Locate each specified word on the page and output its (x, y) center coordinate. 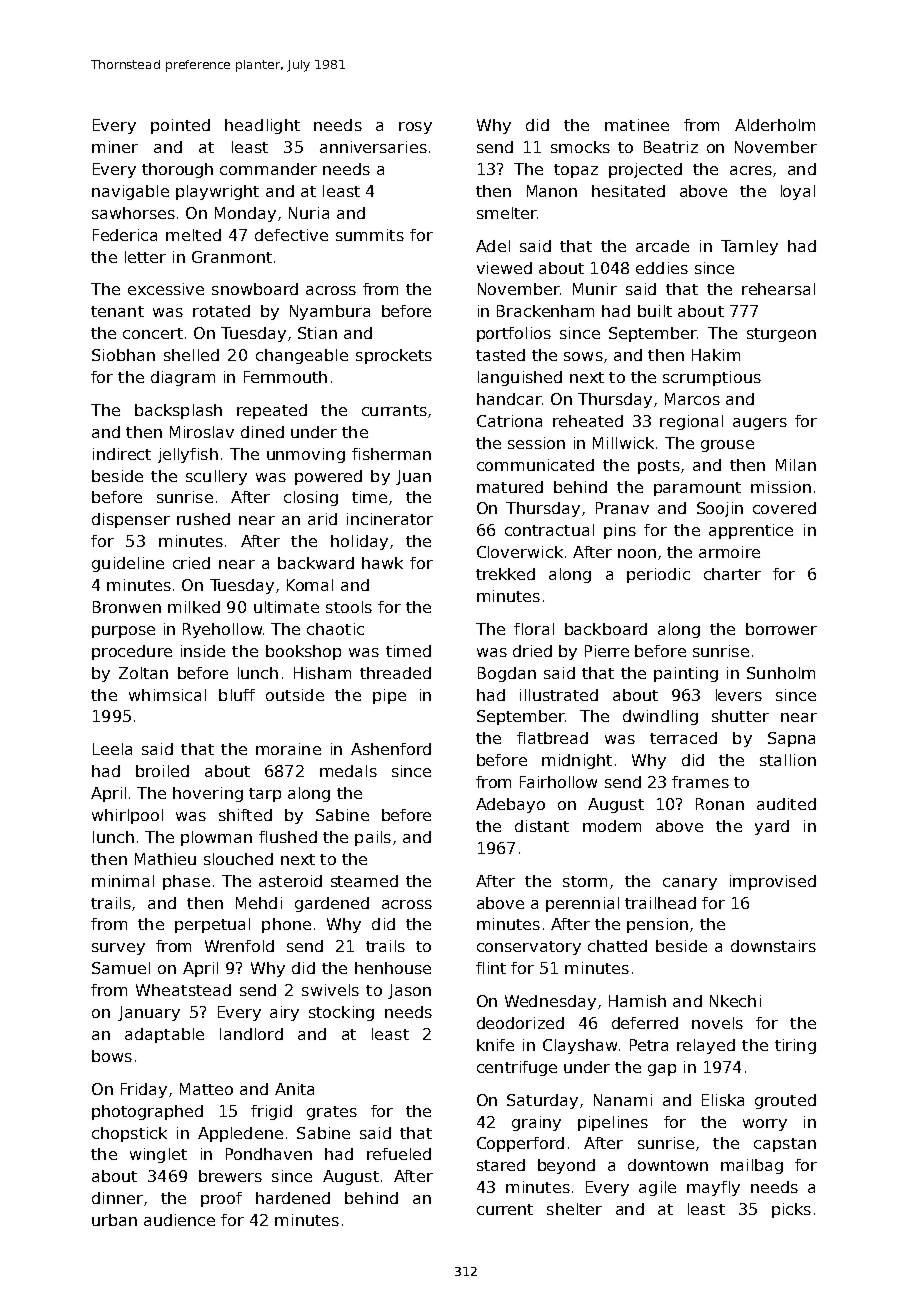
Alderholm (775, 125)
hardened (293, 1198)
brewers (230, 1176)
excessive (166, 289)
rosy (415, 128)
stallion (788, 760)
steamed (364, 881)
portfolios (514, 334)
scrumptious (712, 378)
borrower (781, 629)
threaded (395, 673)
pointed (180, 126)
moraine (288, 749)
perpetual (212, 925)
